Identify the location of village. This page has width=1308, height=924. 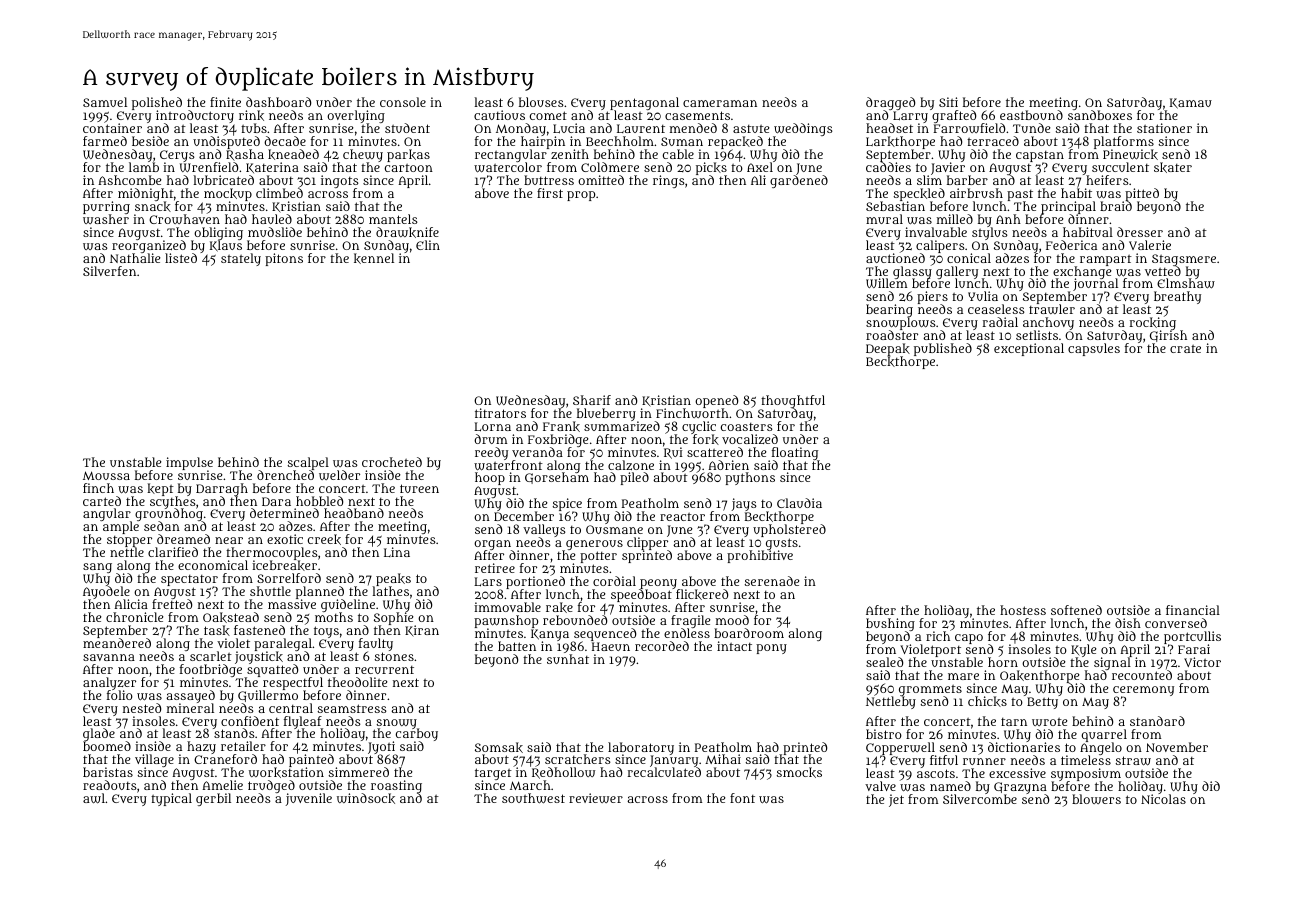
(154, 761).
